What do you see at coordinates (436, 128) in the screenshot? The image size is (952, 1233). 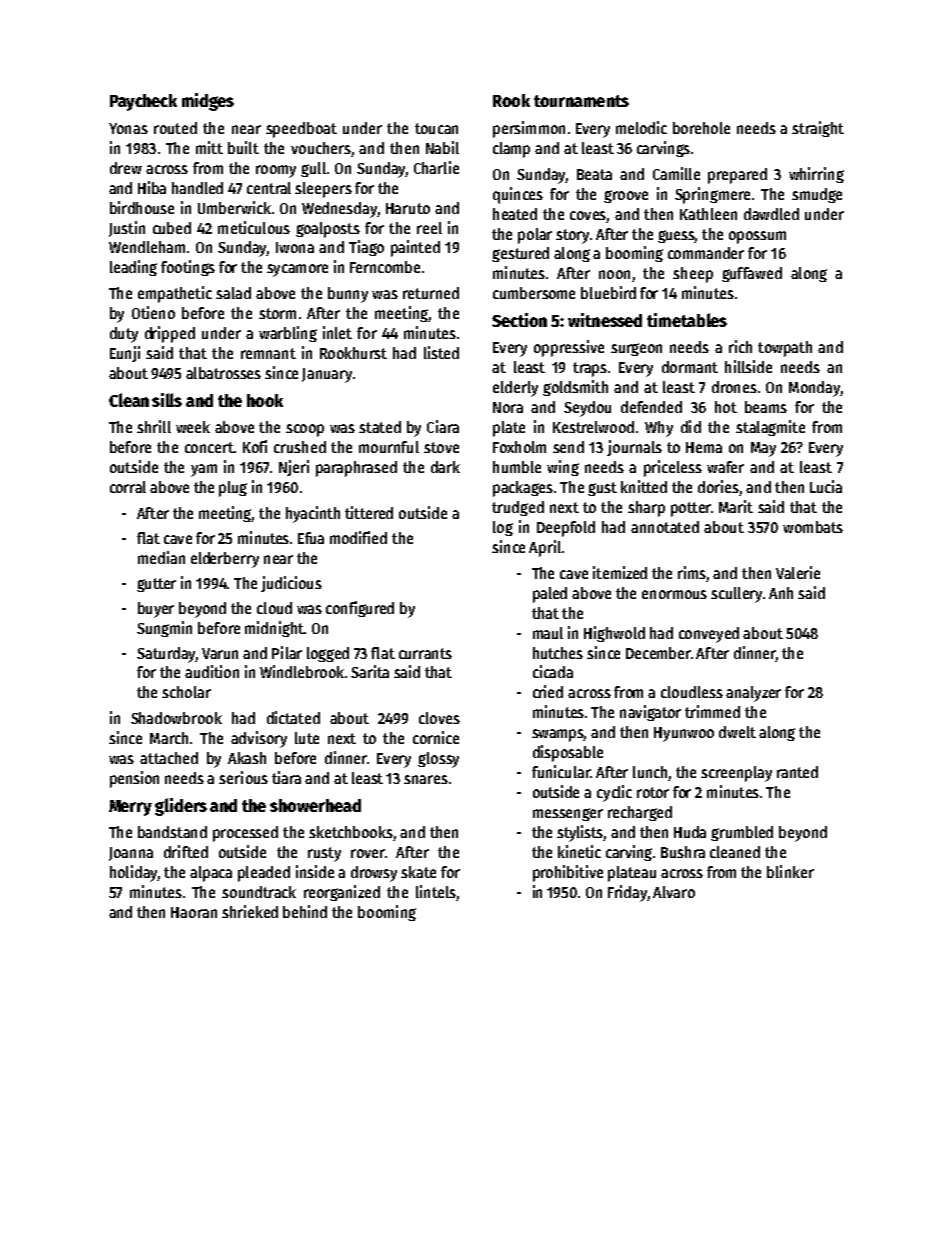 I see `toucan` at bounding box center [436, 128].
